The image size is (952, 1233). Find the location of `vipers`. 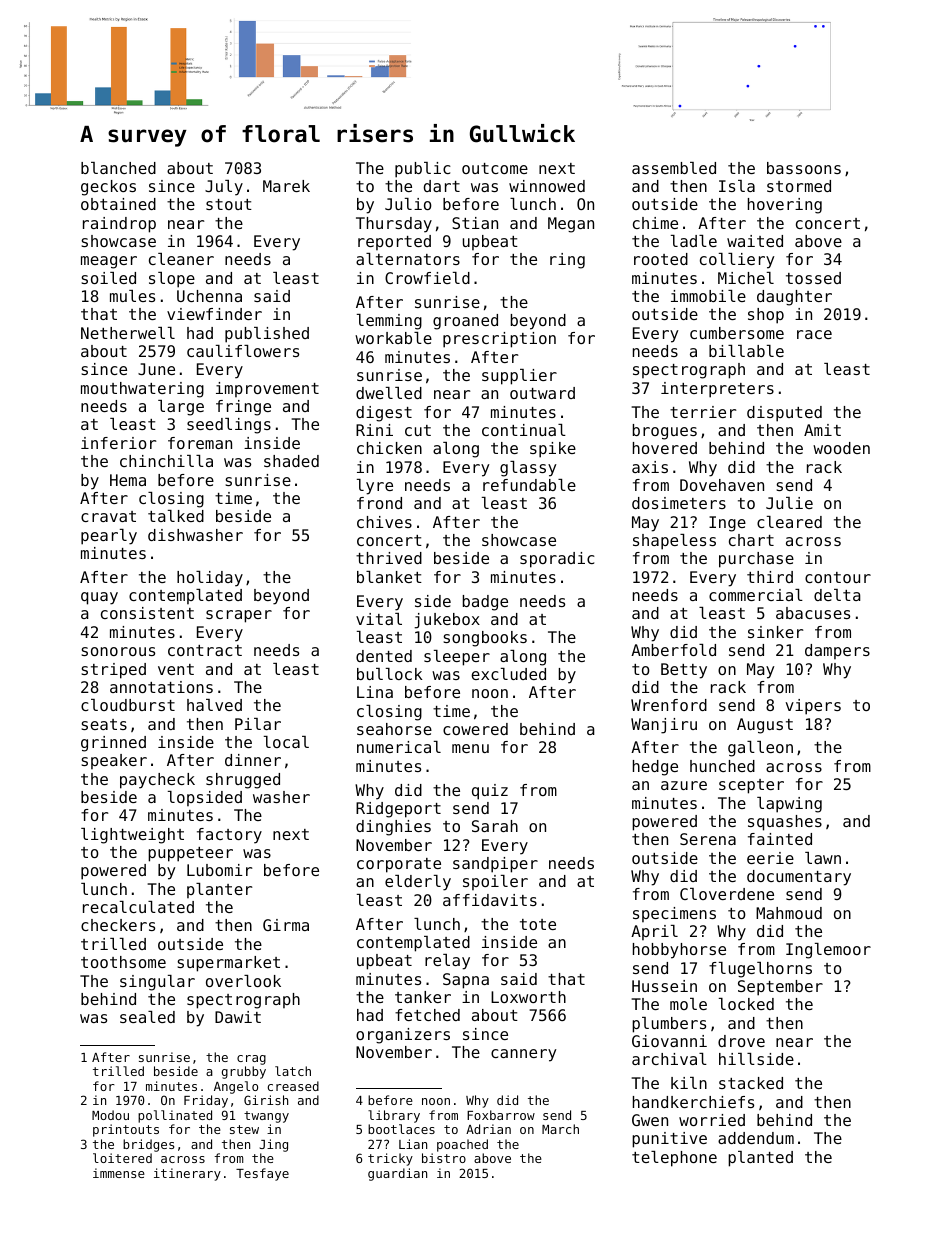

vipers is located at coordinates (813, 707).
